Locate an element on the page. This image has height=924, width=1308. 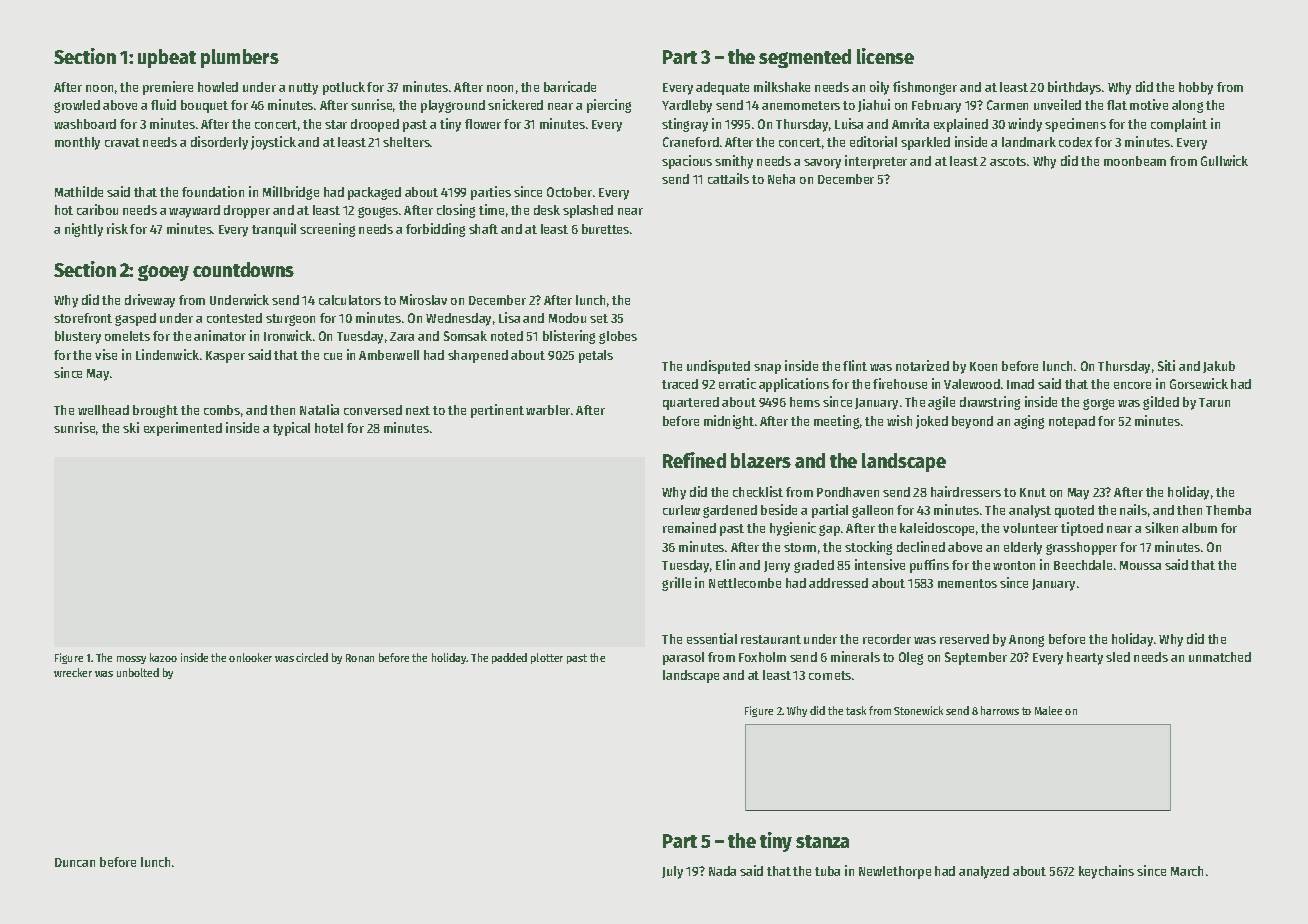
Tarun is located at coordinates (1214, 402).
